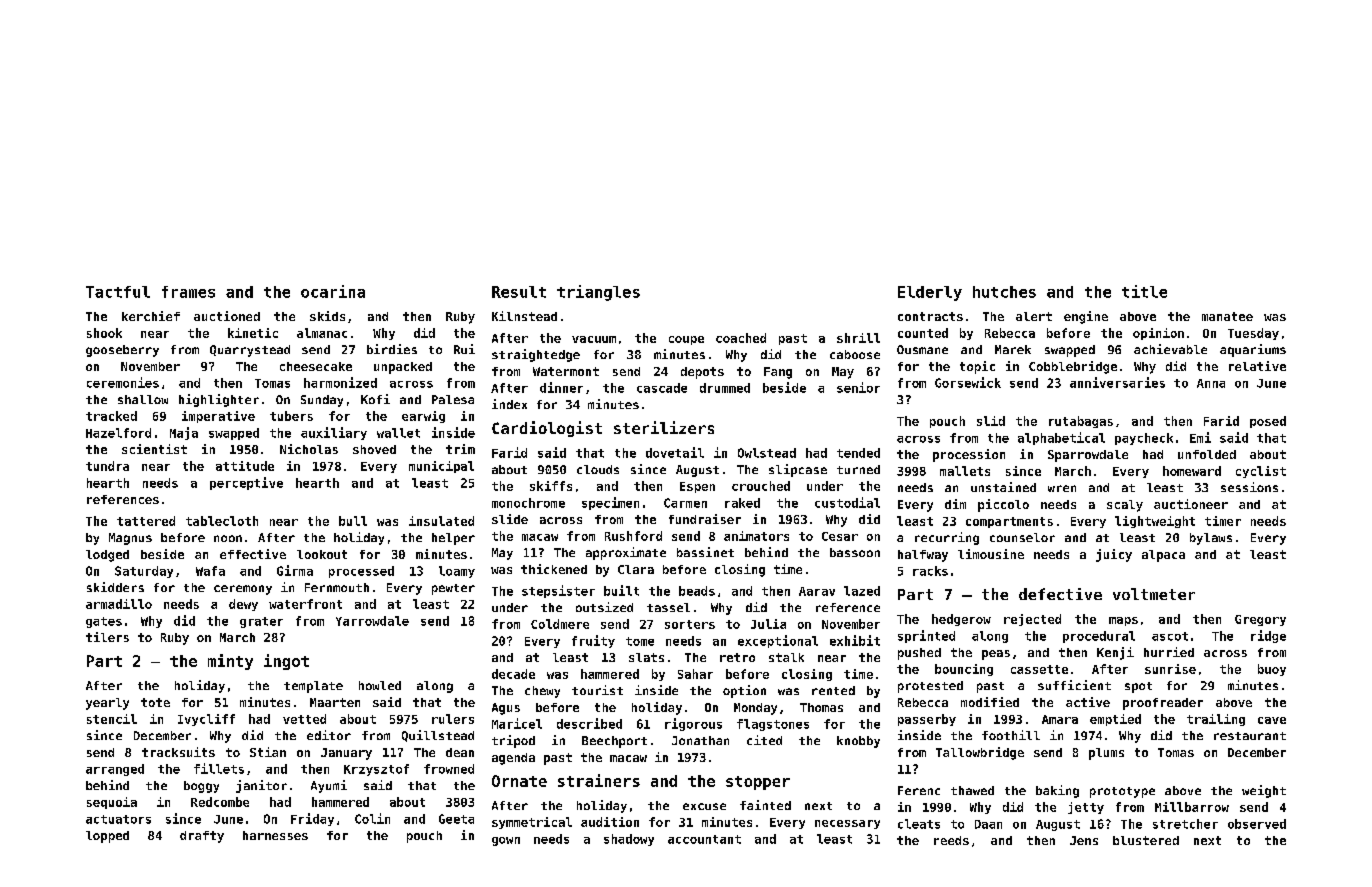 The width and height of the screenshot is (1372, 887). Describe the element at coordinates (554, 569) in the screenshot. I see `thickened` at that location.
